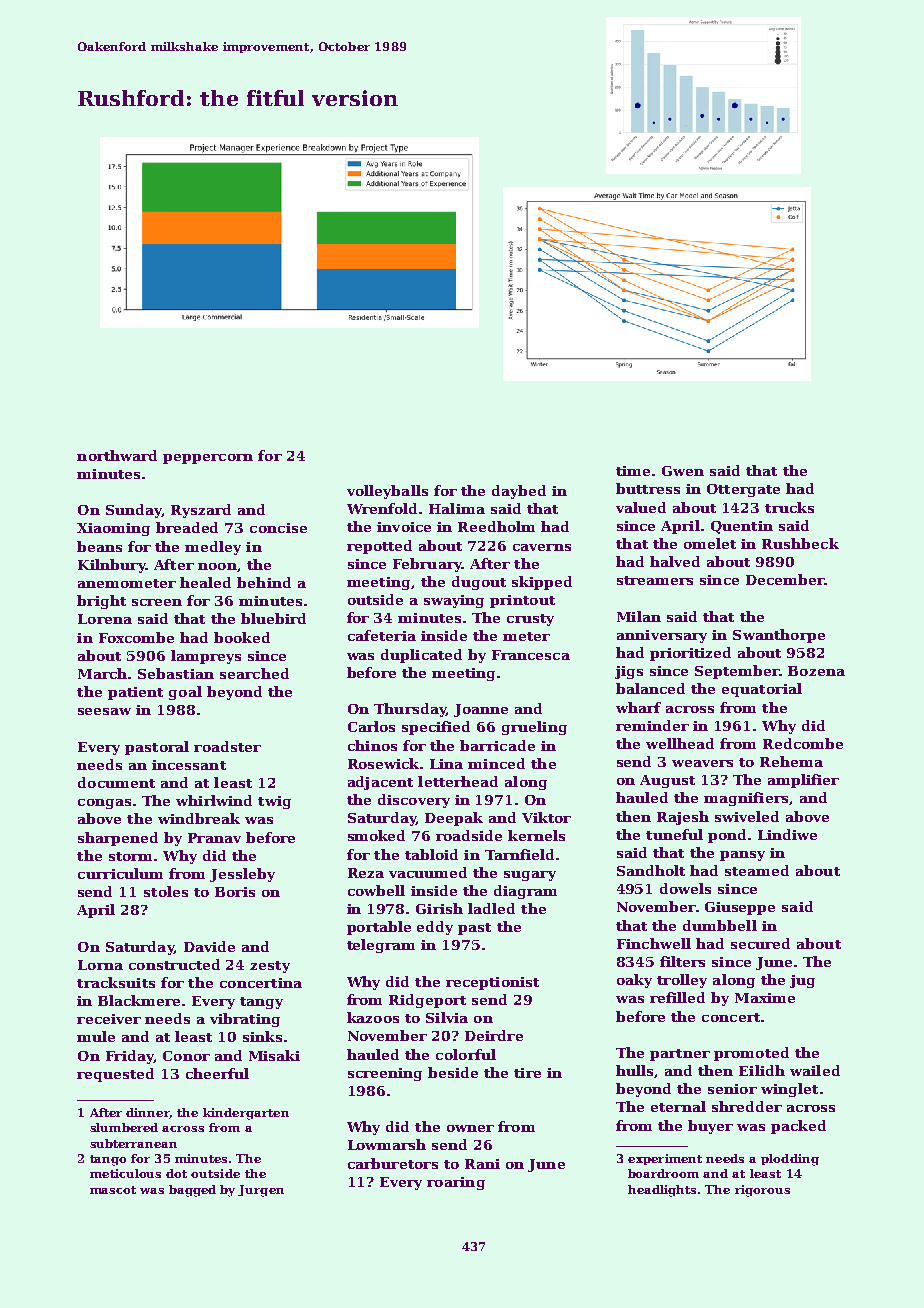 The width and height of the image is (924, 1308). Describe the element at coordinates (120, 873) in the image. I see `curriculum` at that location.
